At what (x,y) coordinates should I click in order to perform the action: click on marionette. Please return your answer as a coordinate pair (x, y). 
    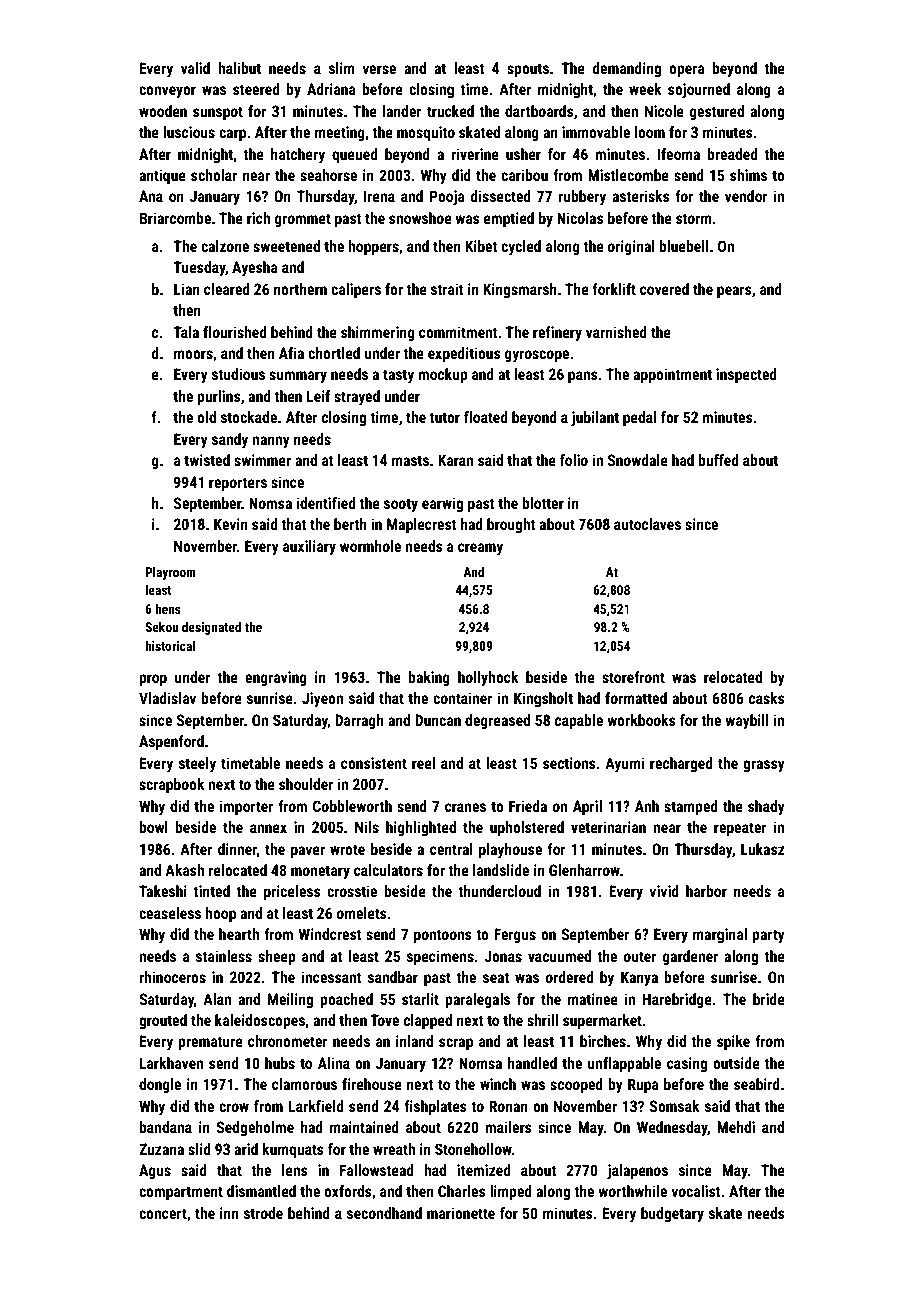
    Looking at the image, I should click on (461, 1213).
